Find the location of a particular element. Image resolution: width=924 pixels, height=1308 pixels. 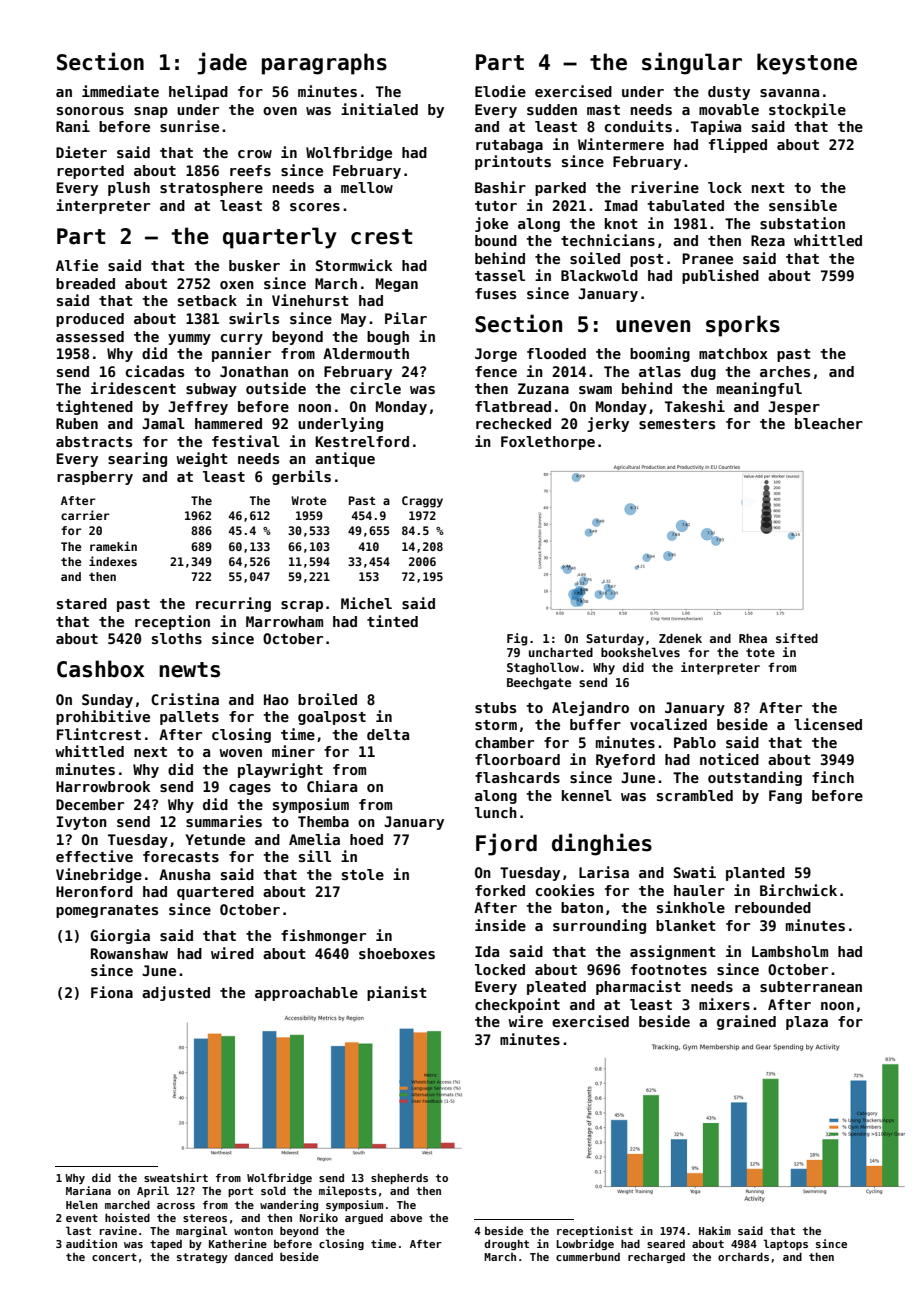

Ivyton is located at coordinates (82, 823).
